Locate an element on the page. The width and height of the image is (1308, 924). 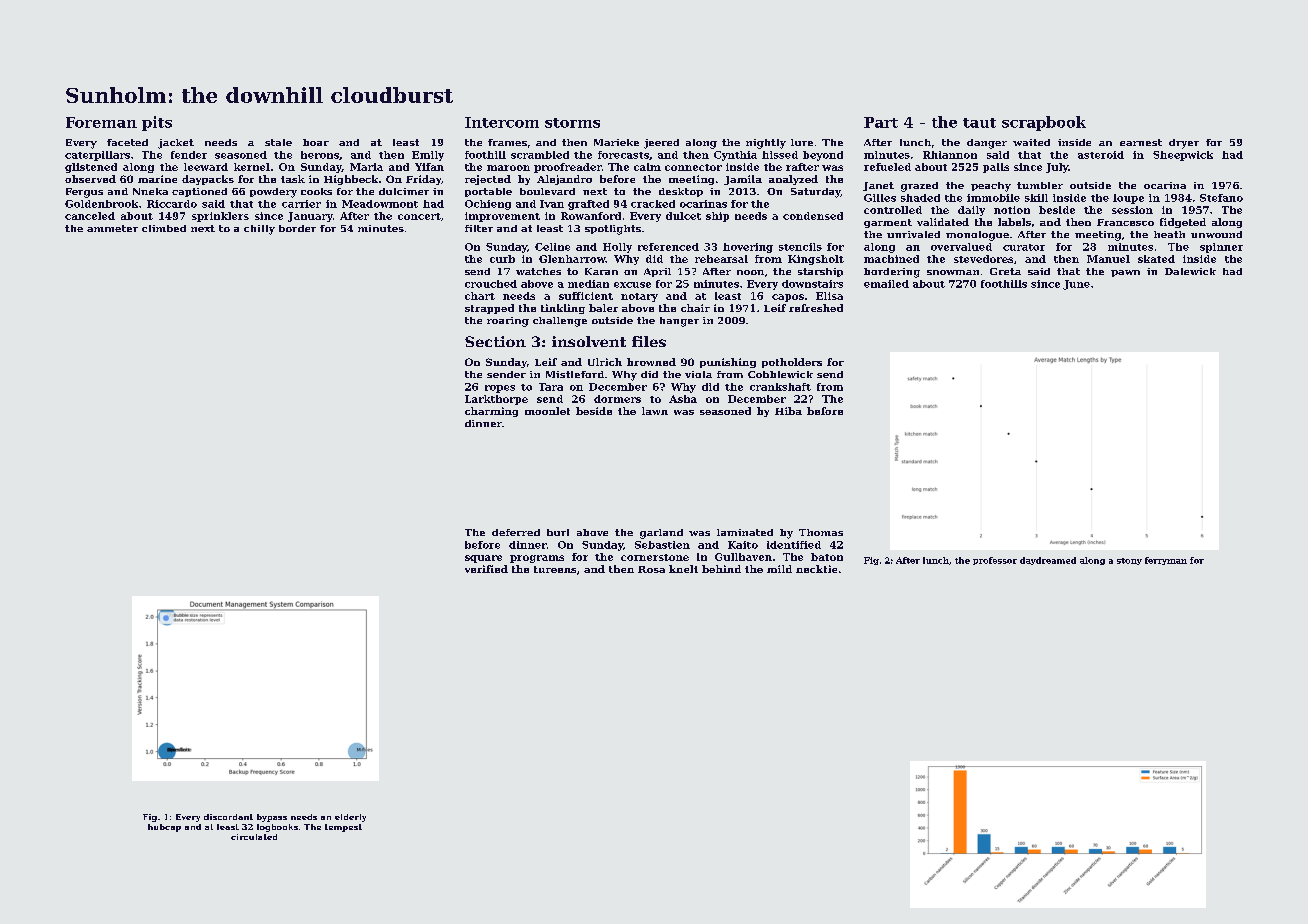
frames is located at coordinates (507, 142).
